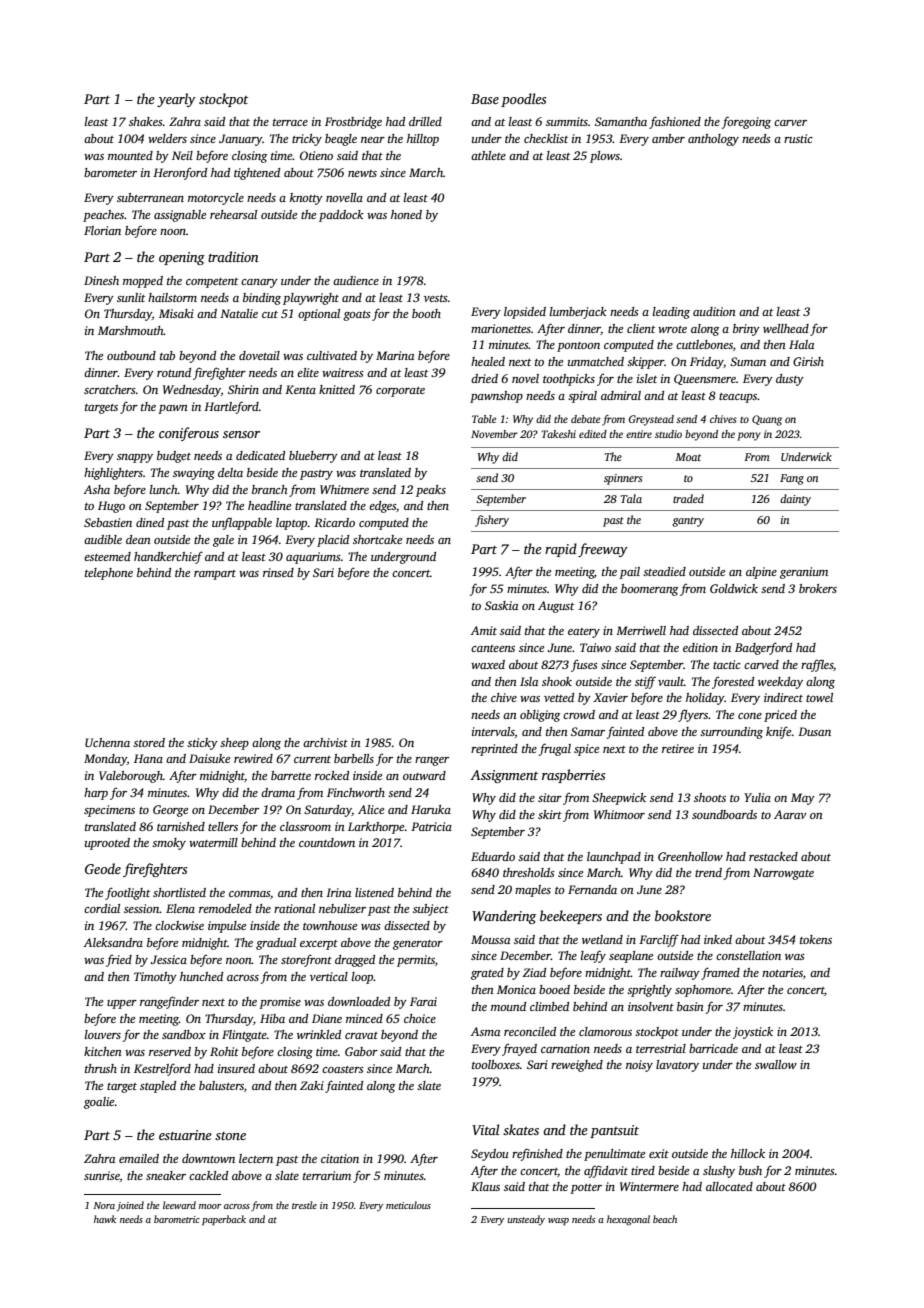  I want to click on retiree, so click(678, 748).
